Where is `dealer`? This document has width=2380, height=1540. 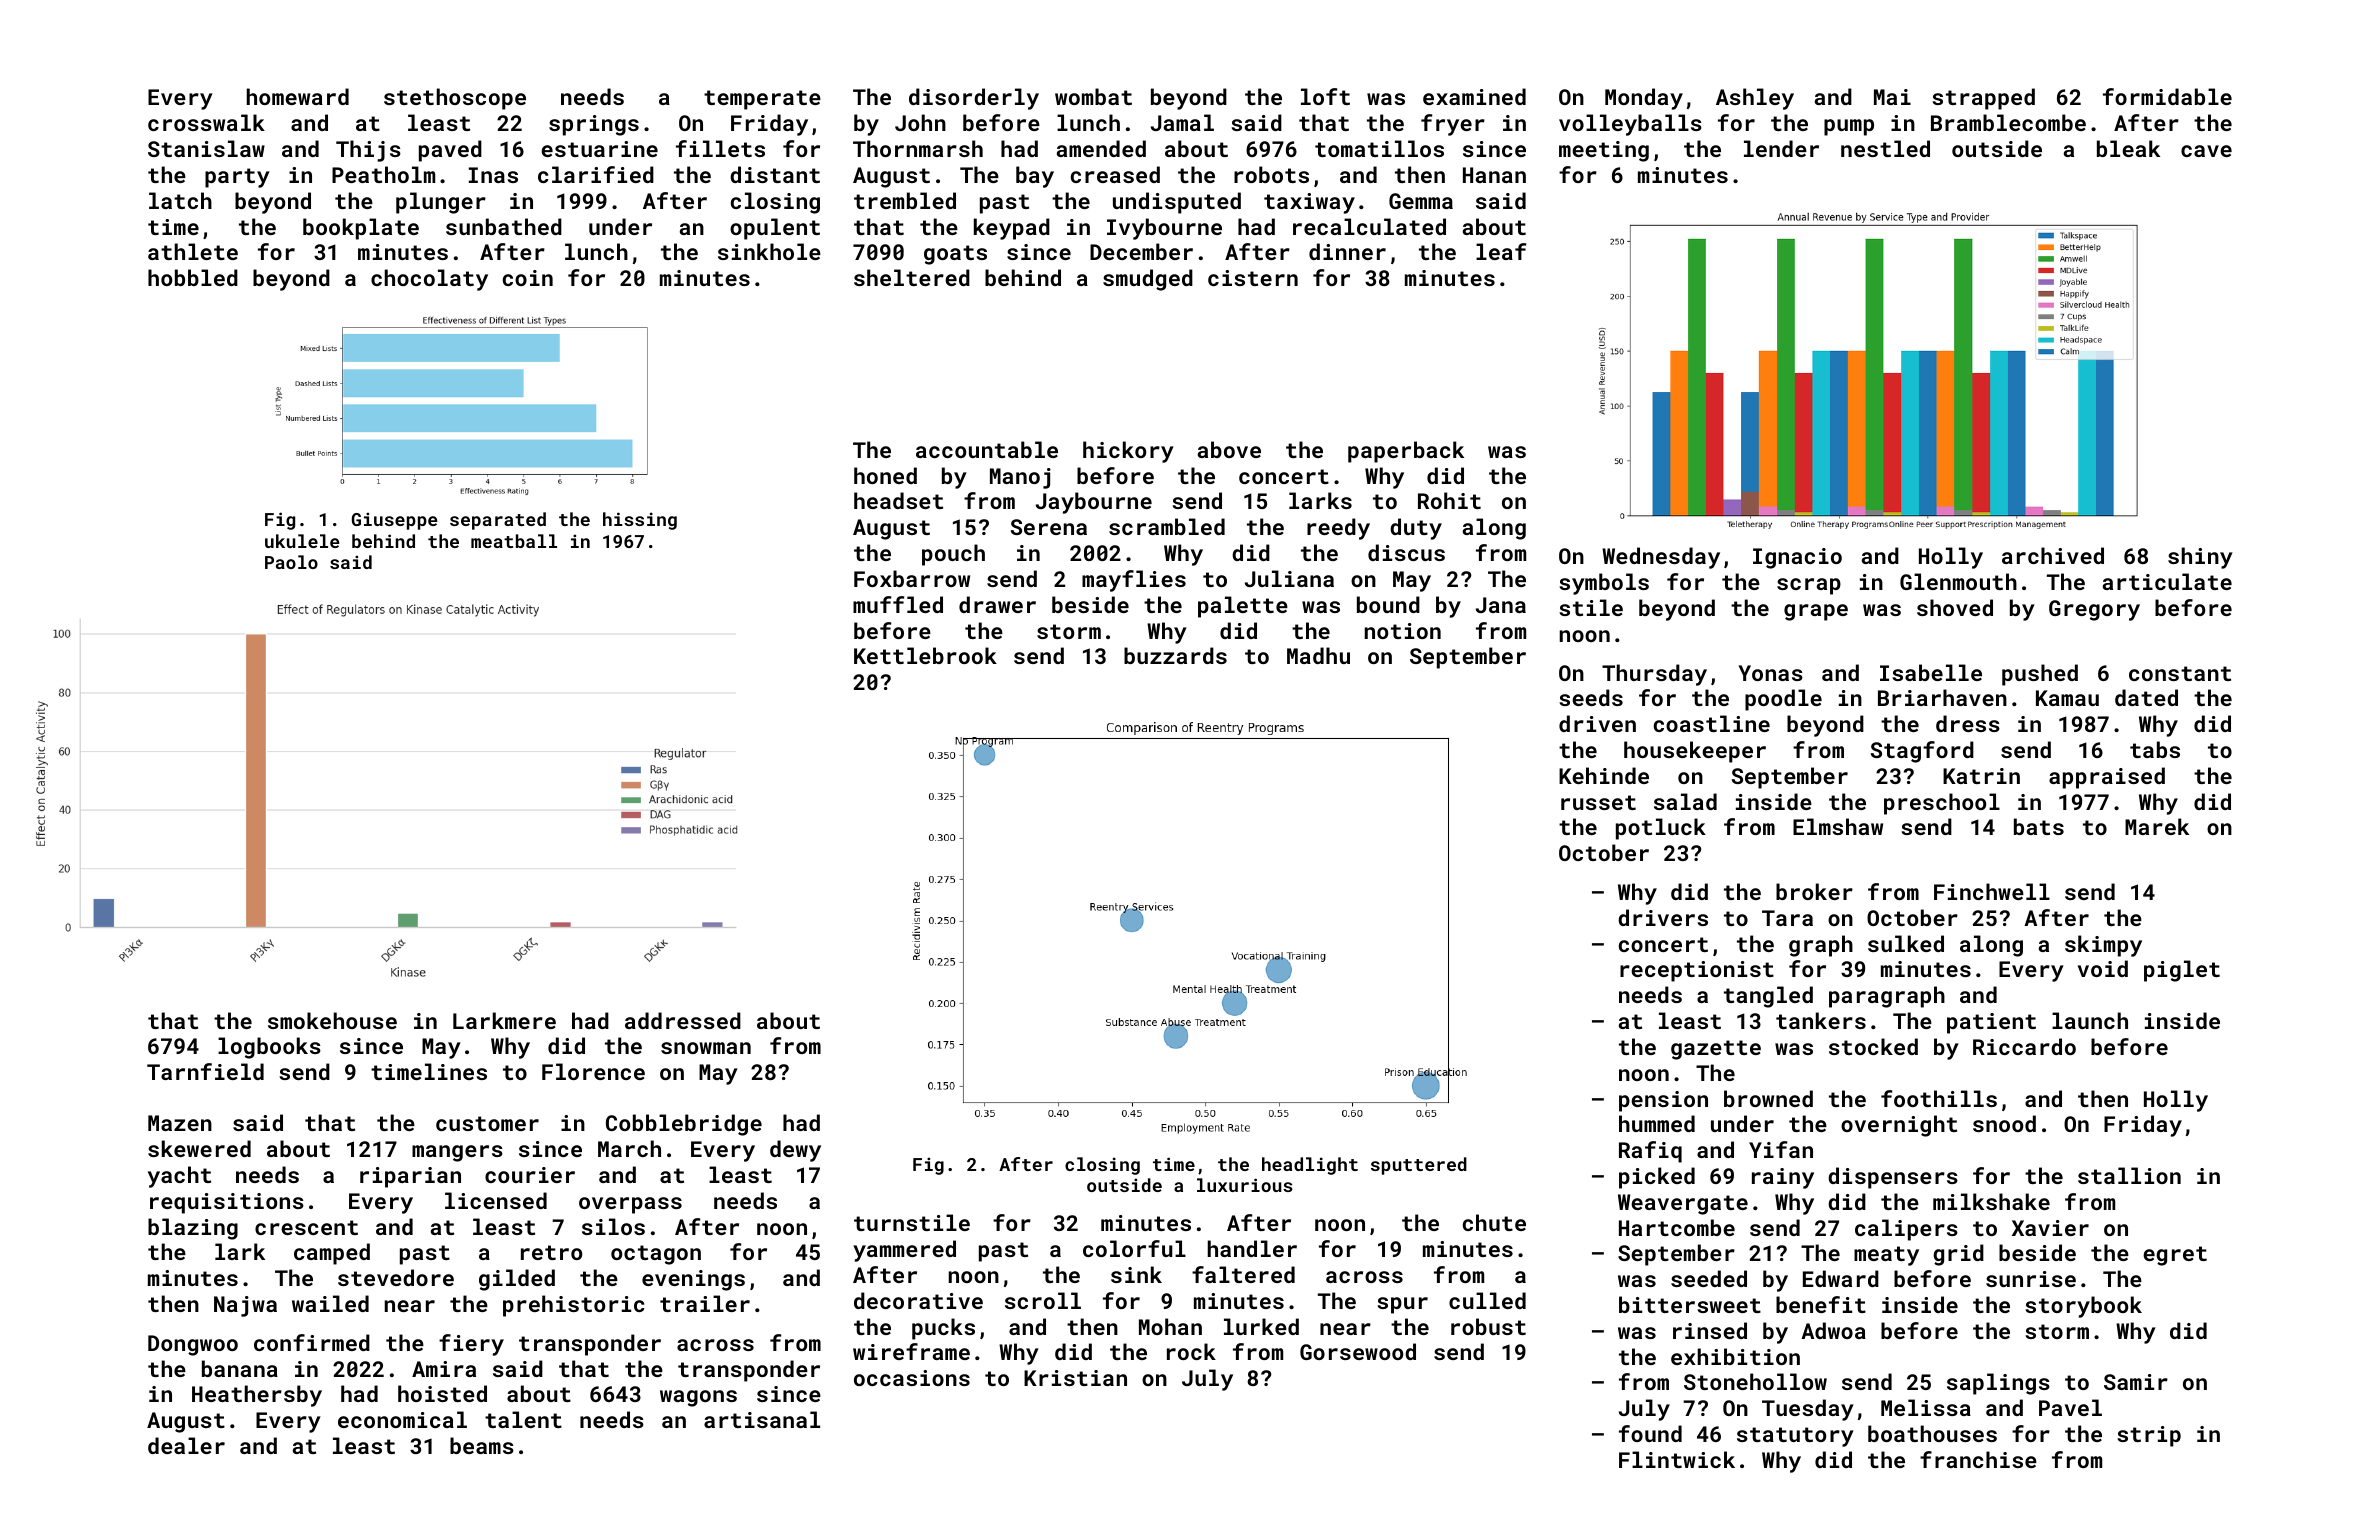
dealer is located at coordinates (186, 1445).
